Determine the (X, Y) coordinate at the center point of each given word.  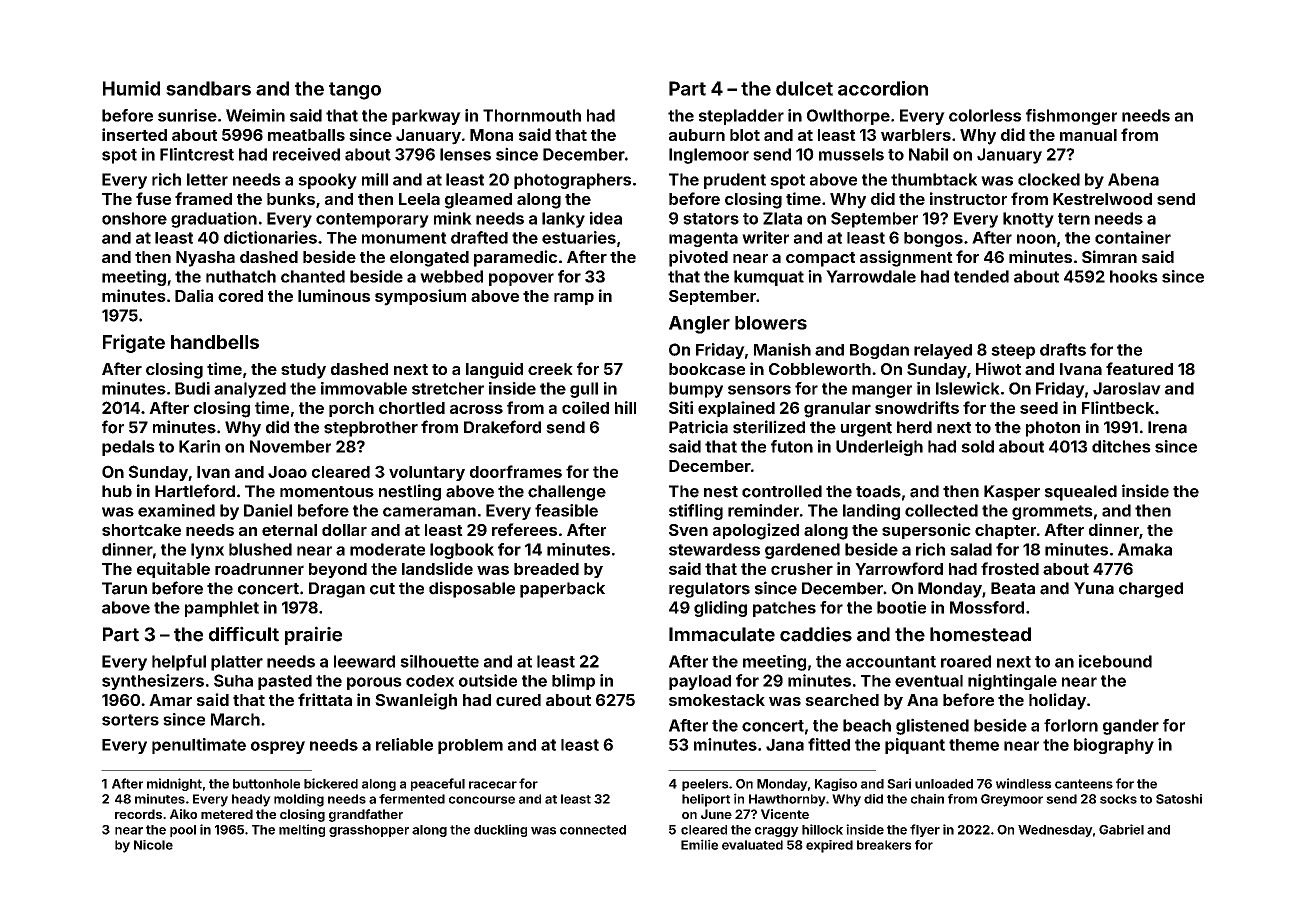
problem (470, 746)
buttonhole (266, 784)
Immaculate (722, 634)
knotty (1028, 220)
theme (974, 745)
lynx (207, 551)
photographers (572, 181)
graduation (214, 219)
